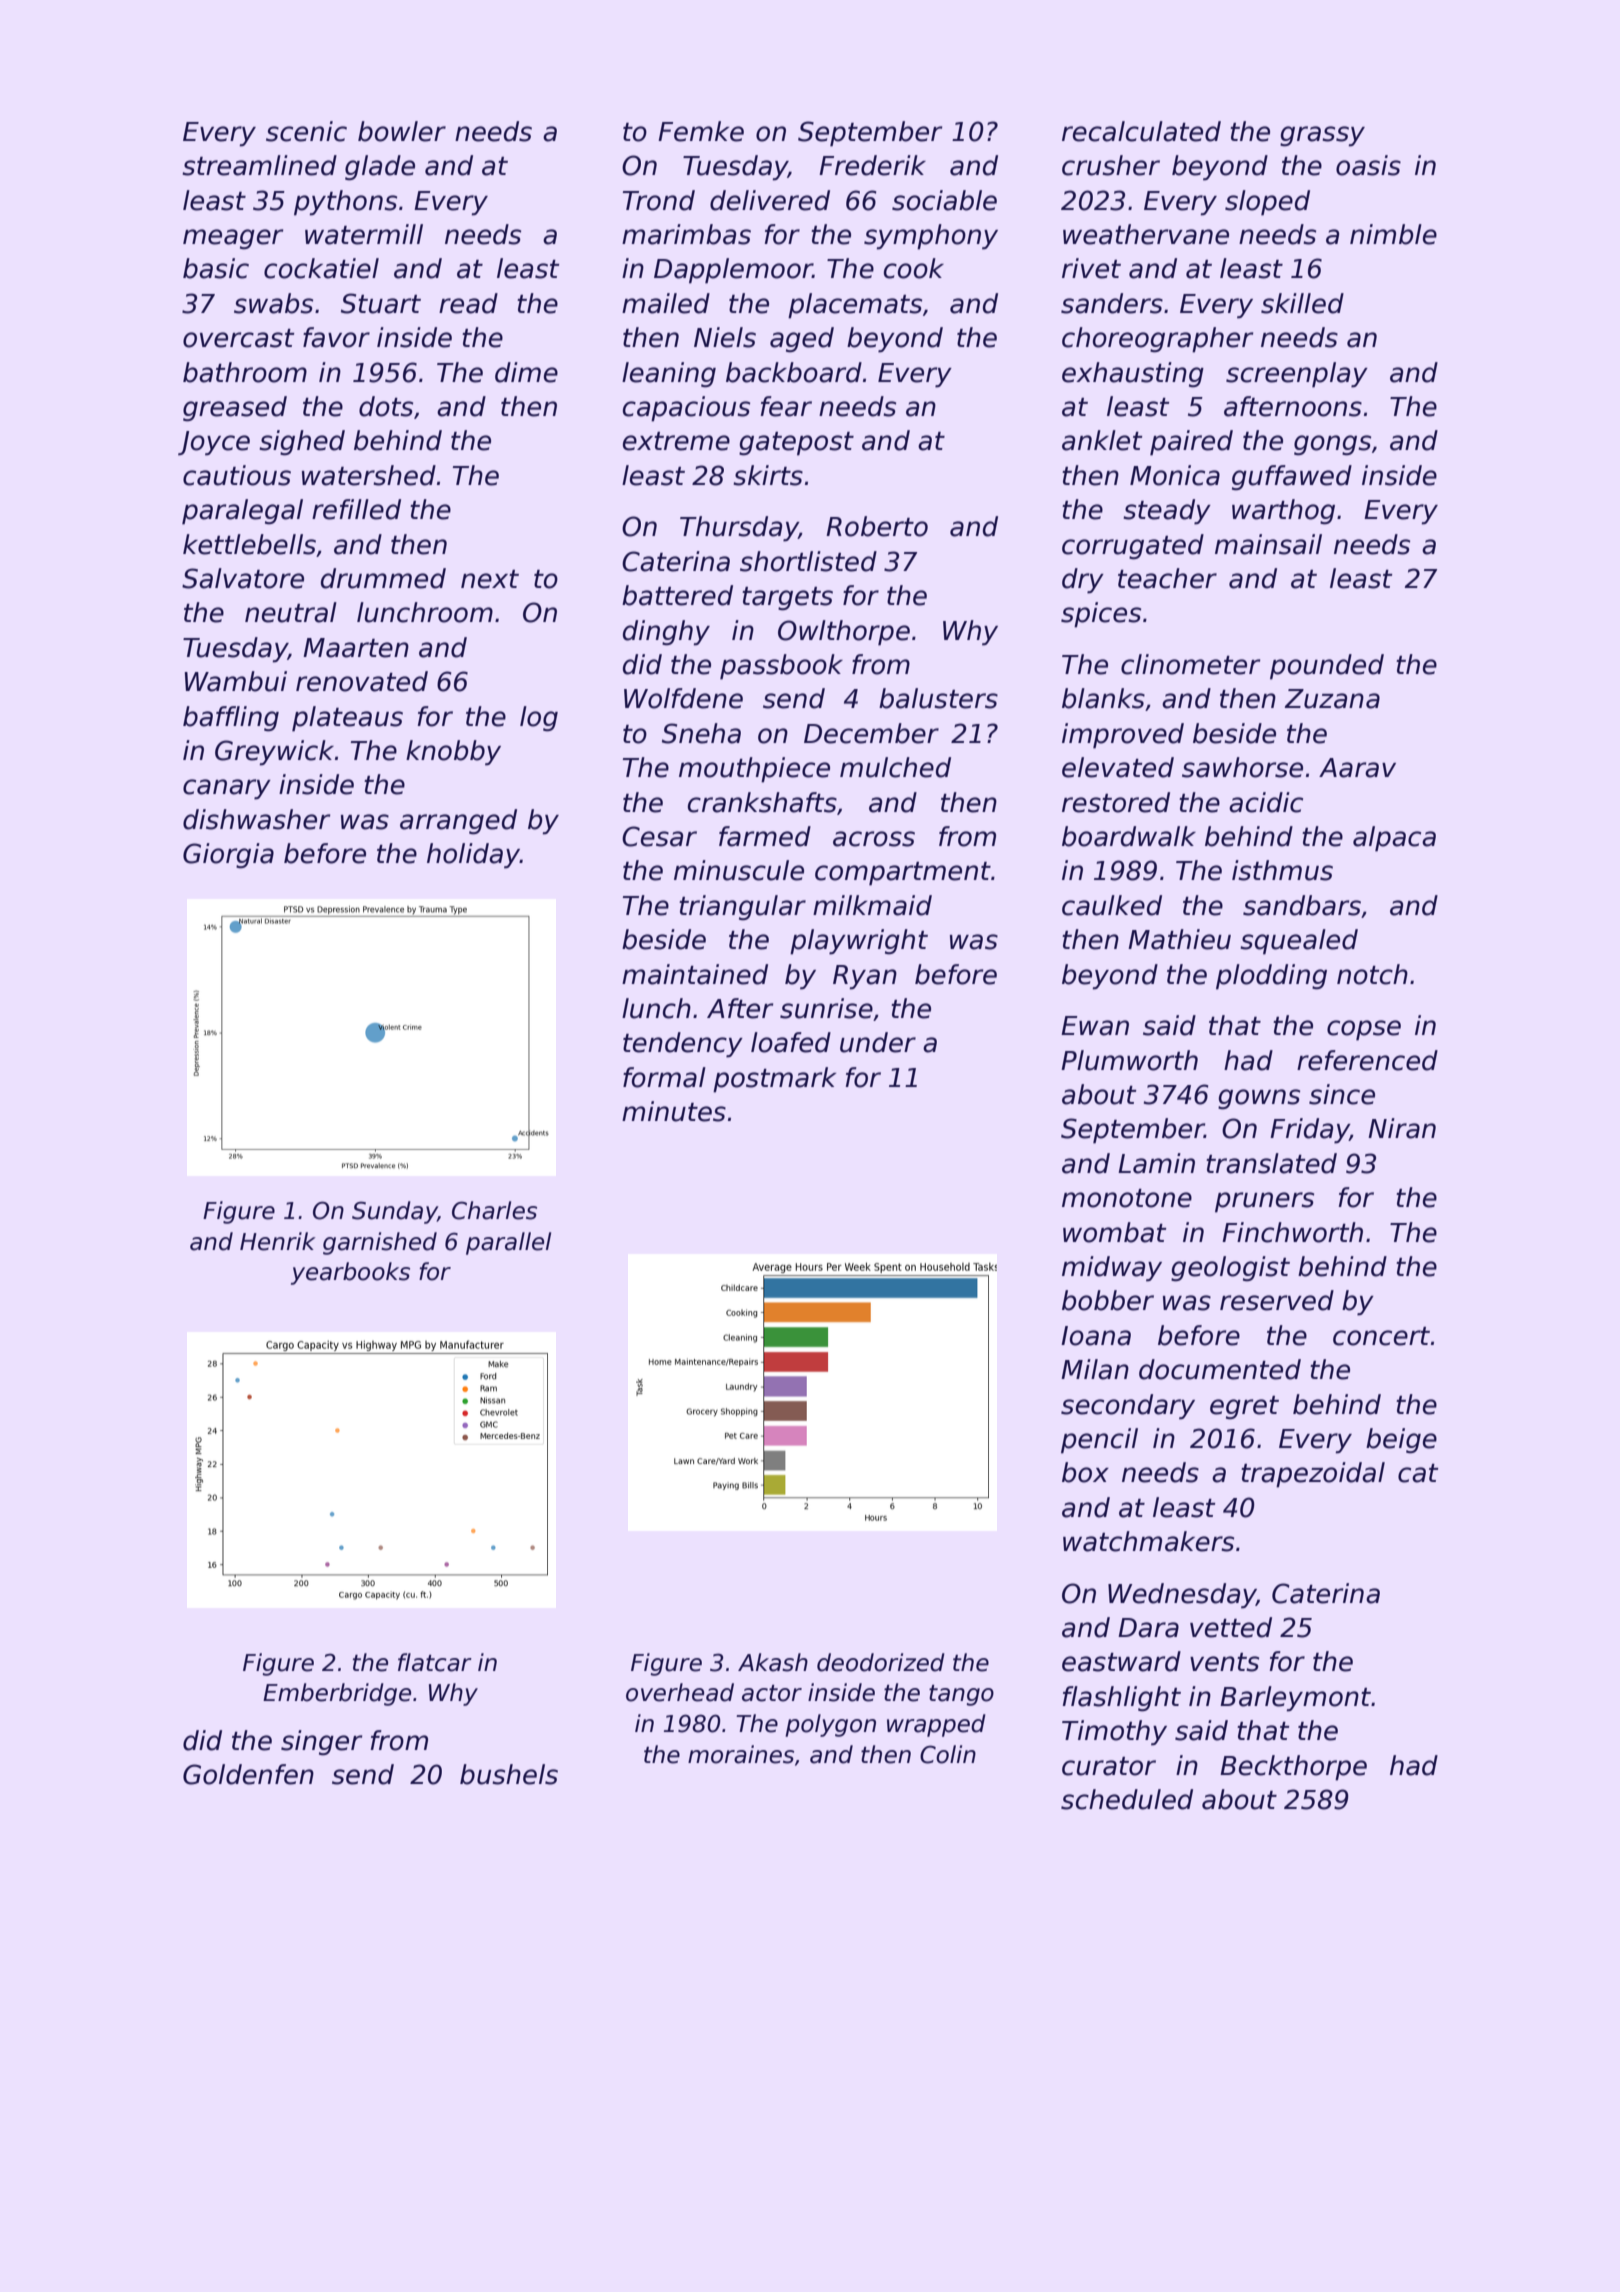 The image size is (1620, 2292). I want to click on scenic, so click(306, 131).
